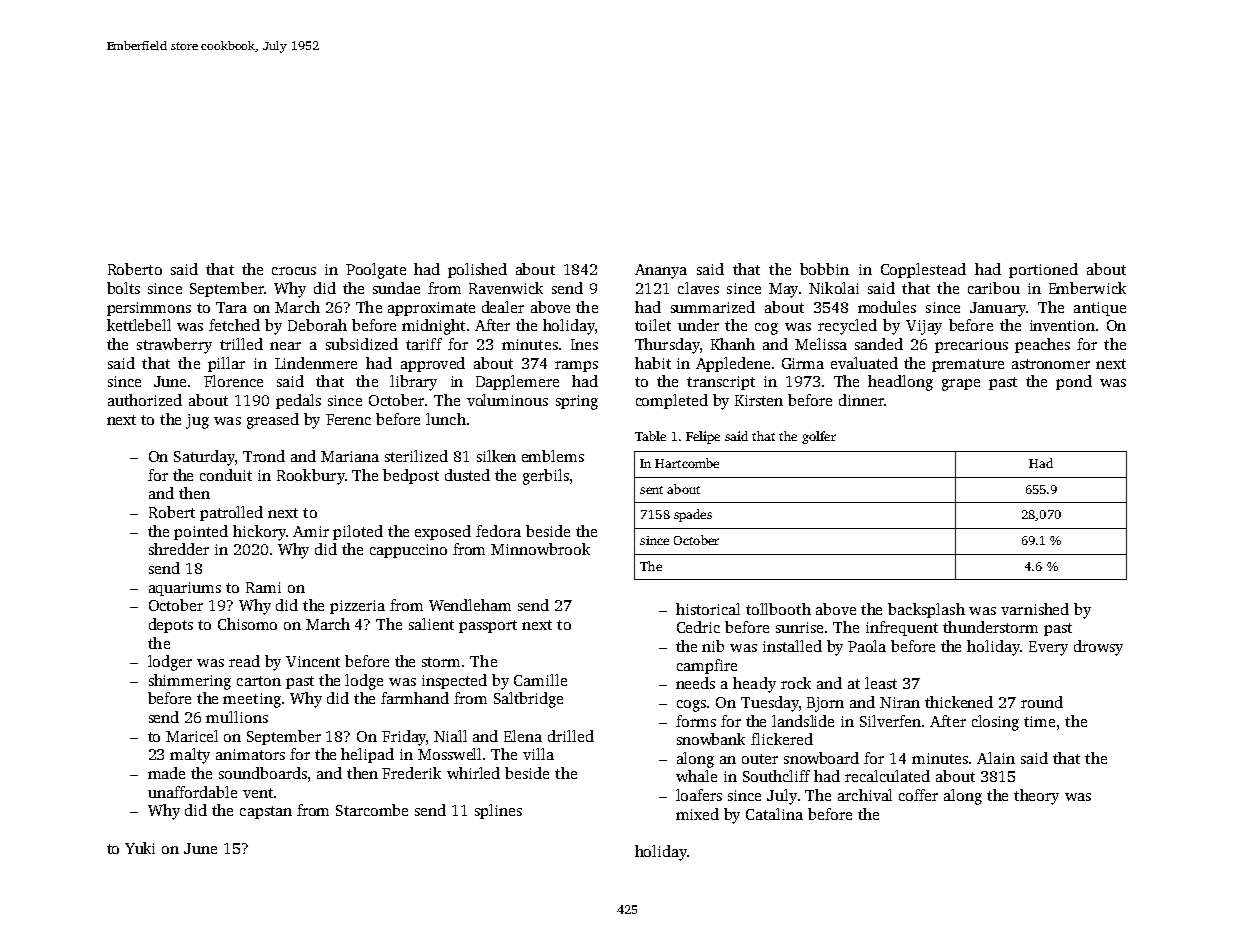  I want to click on approved, so click(433, 364).
